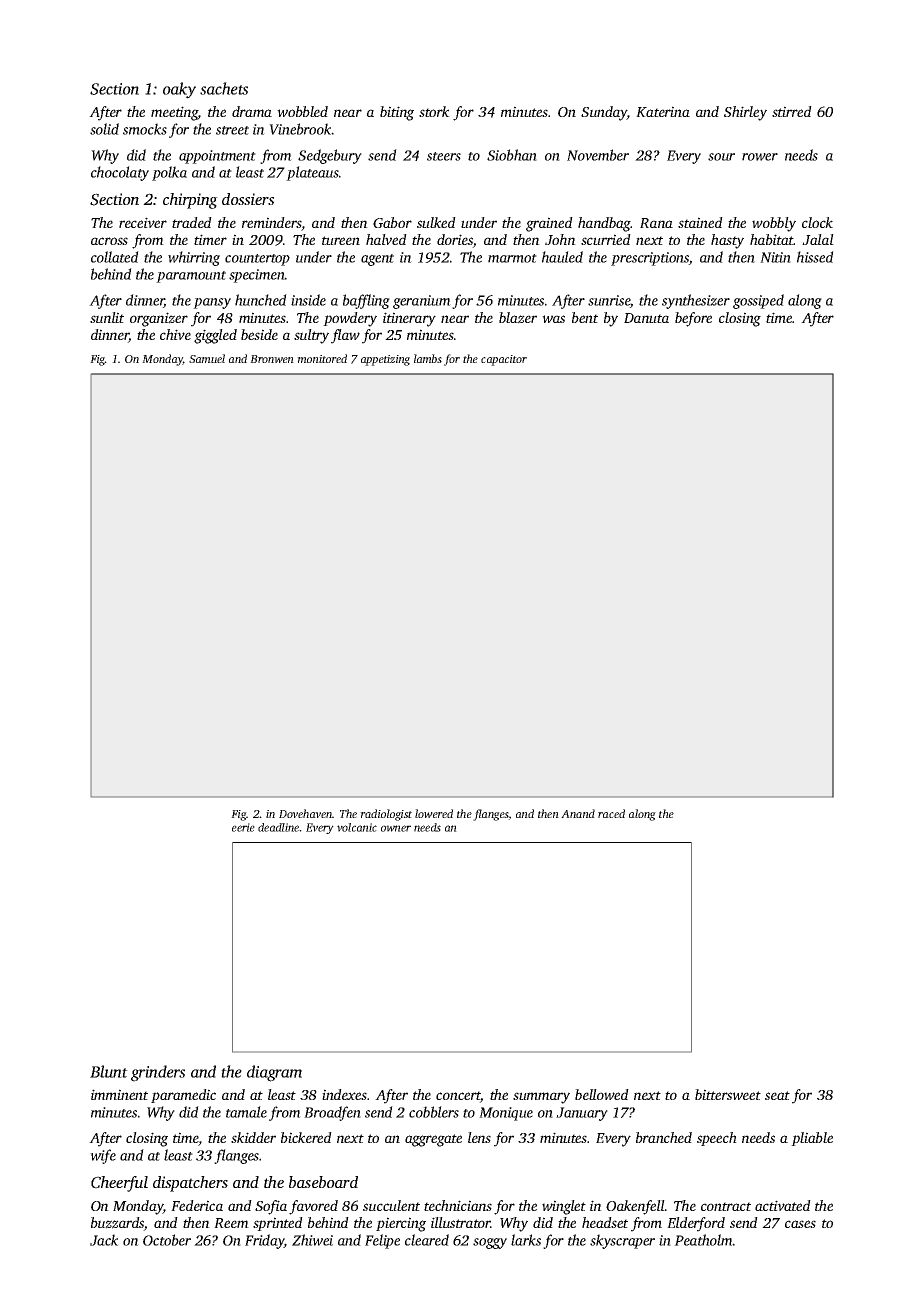 The image size is (924, 1308). Describe the element at coordinates (578, 813) in the page. I see `Anand` at that location.
